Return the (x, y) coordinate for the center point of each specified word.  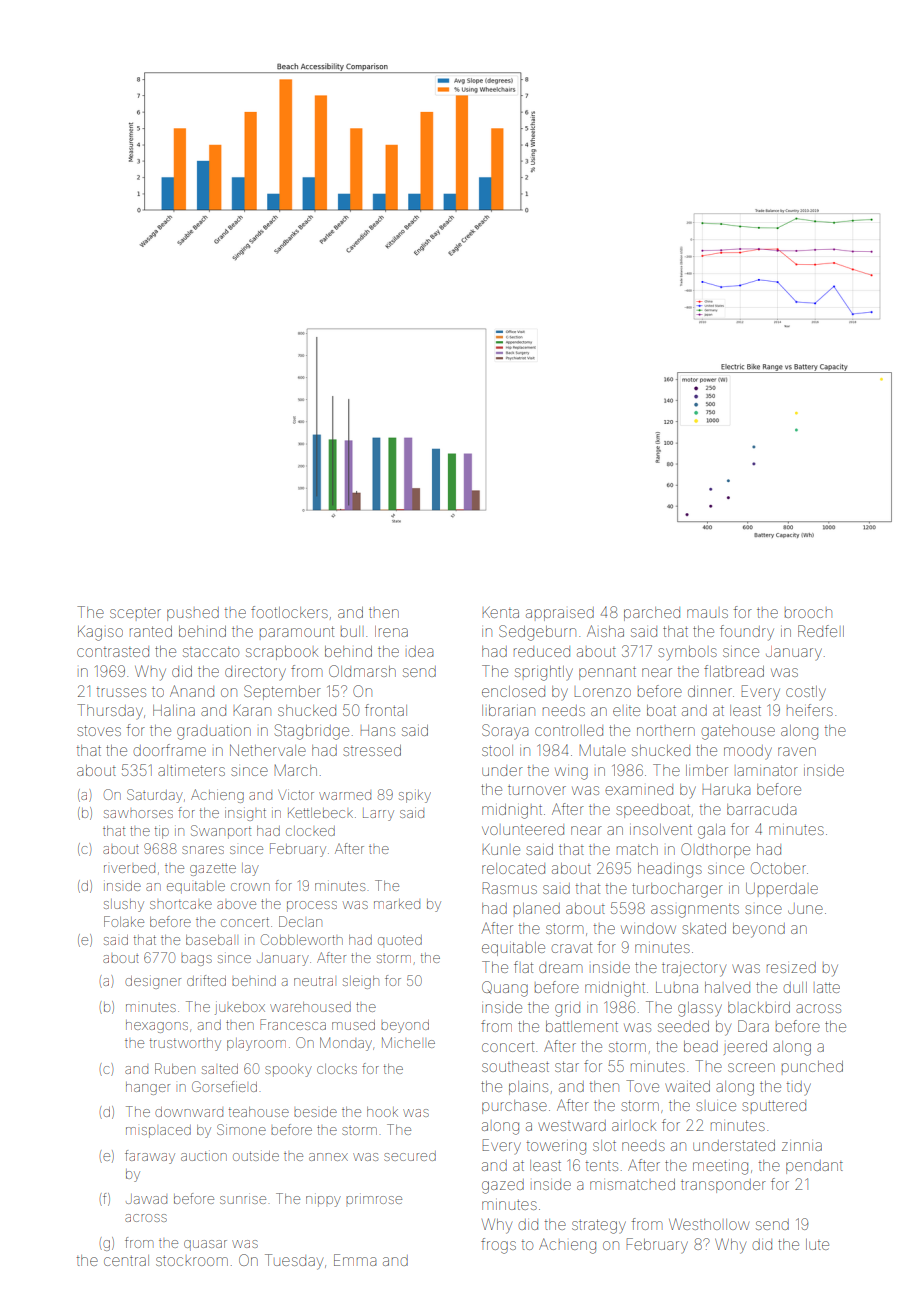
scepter (135, 613)
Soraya (505, 731)
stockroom (192, 1261)
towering (556, 1148)
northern (666, 731)
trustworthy (185, 1044)
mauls (707, 613)
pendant (814, 1167)
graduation (214, 732)
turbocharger (677, 890)
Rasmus (509, 888)
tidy (799, 1088)
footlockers (289, 612)
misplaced (158, 1131)
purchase (514, 1107)
